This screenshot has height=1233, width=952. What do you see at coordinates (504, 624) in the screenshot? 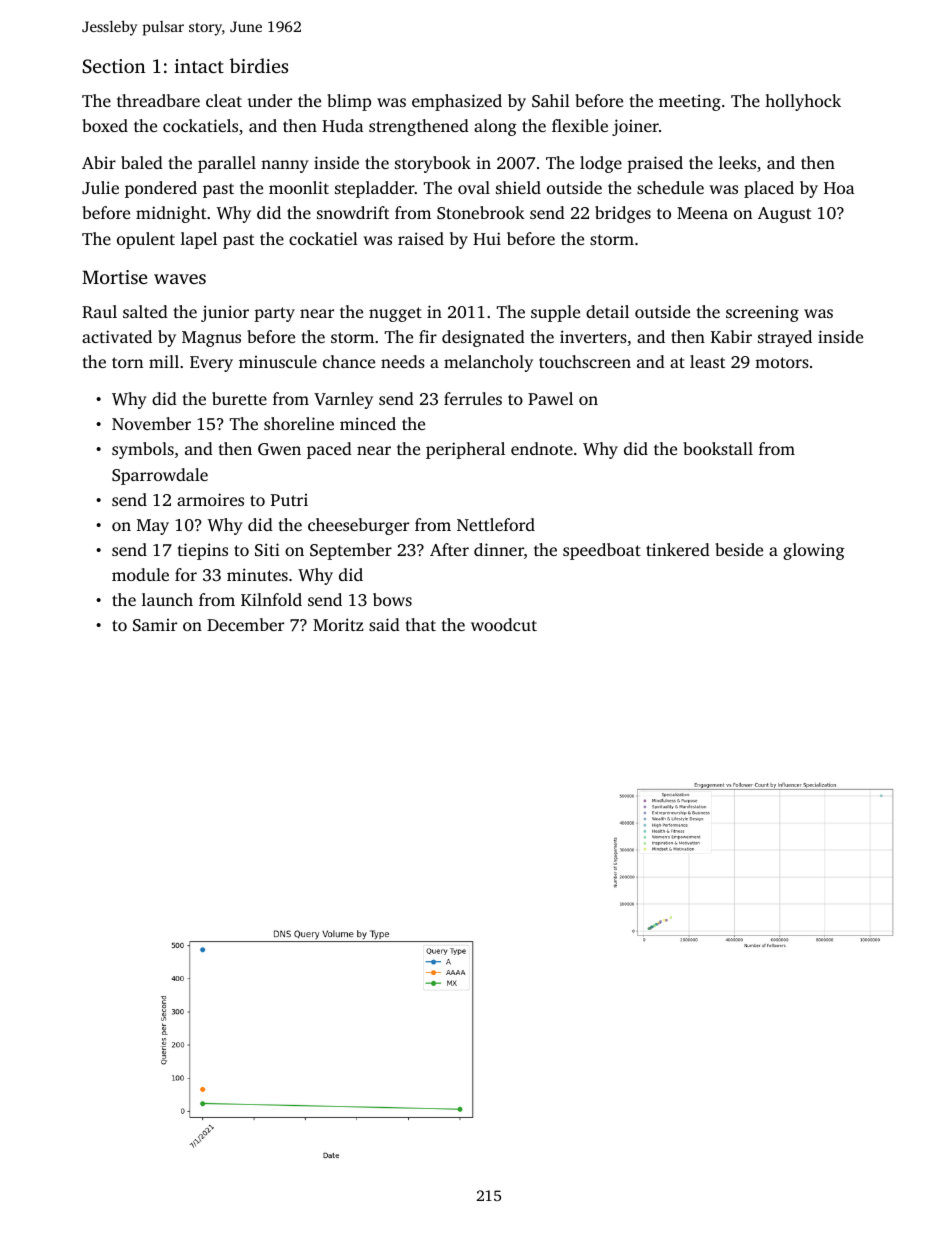
I see `woodcut` at bounding box center [504, 624].
